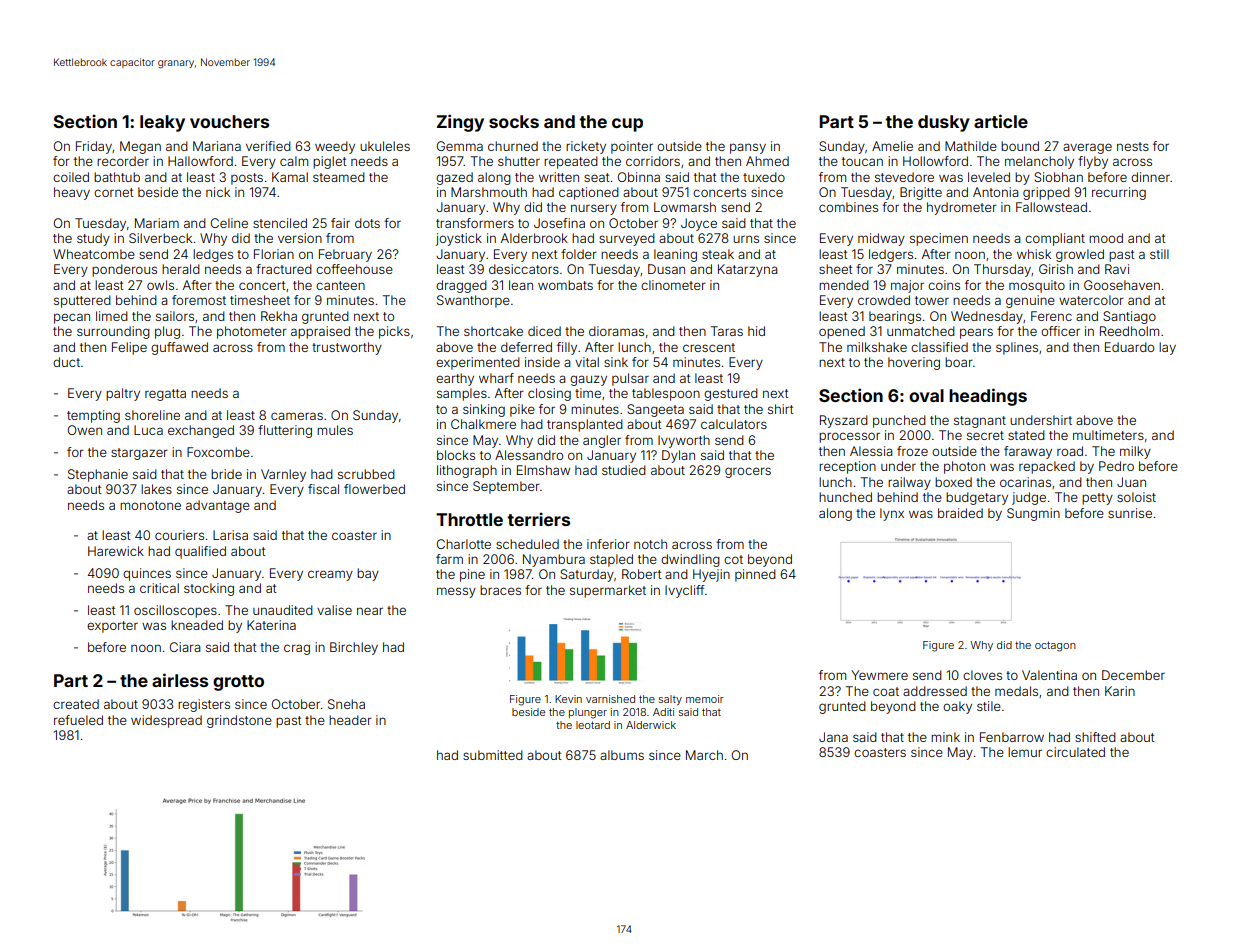 The width and height of the screenshot is (1233, 952). I want to click on albums, so click(622, 755).
